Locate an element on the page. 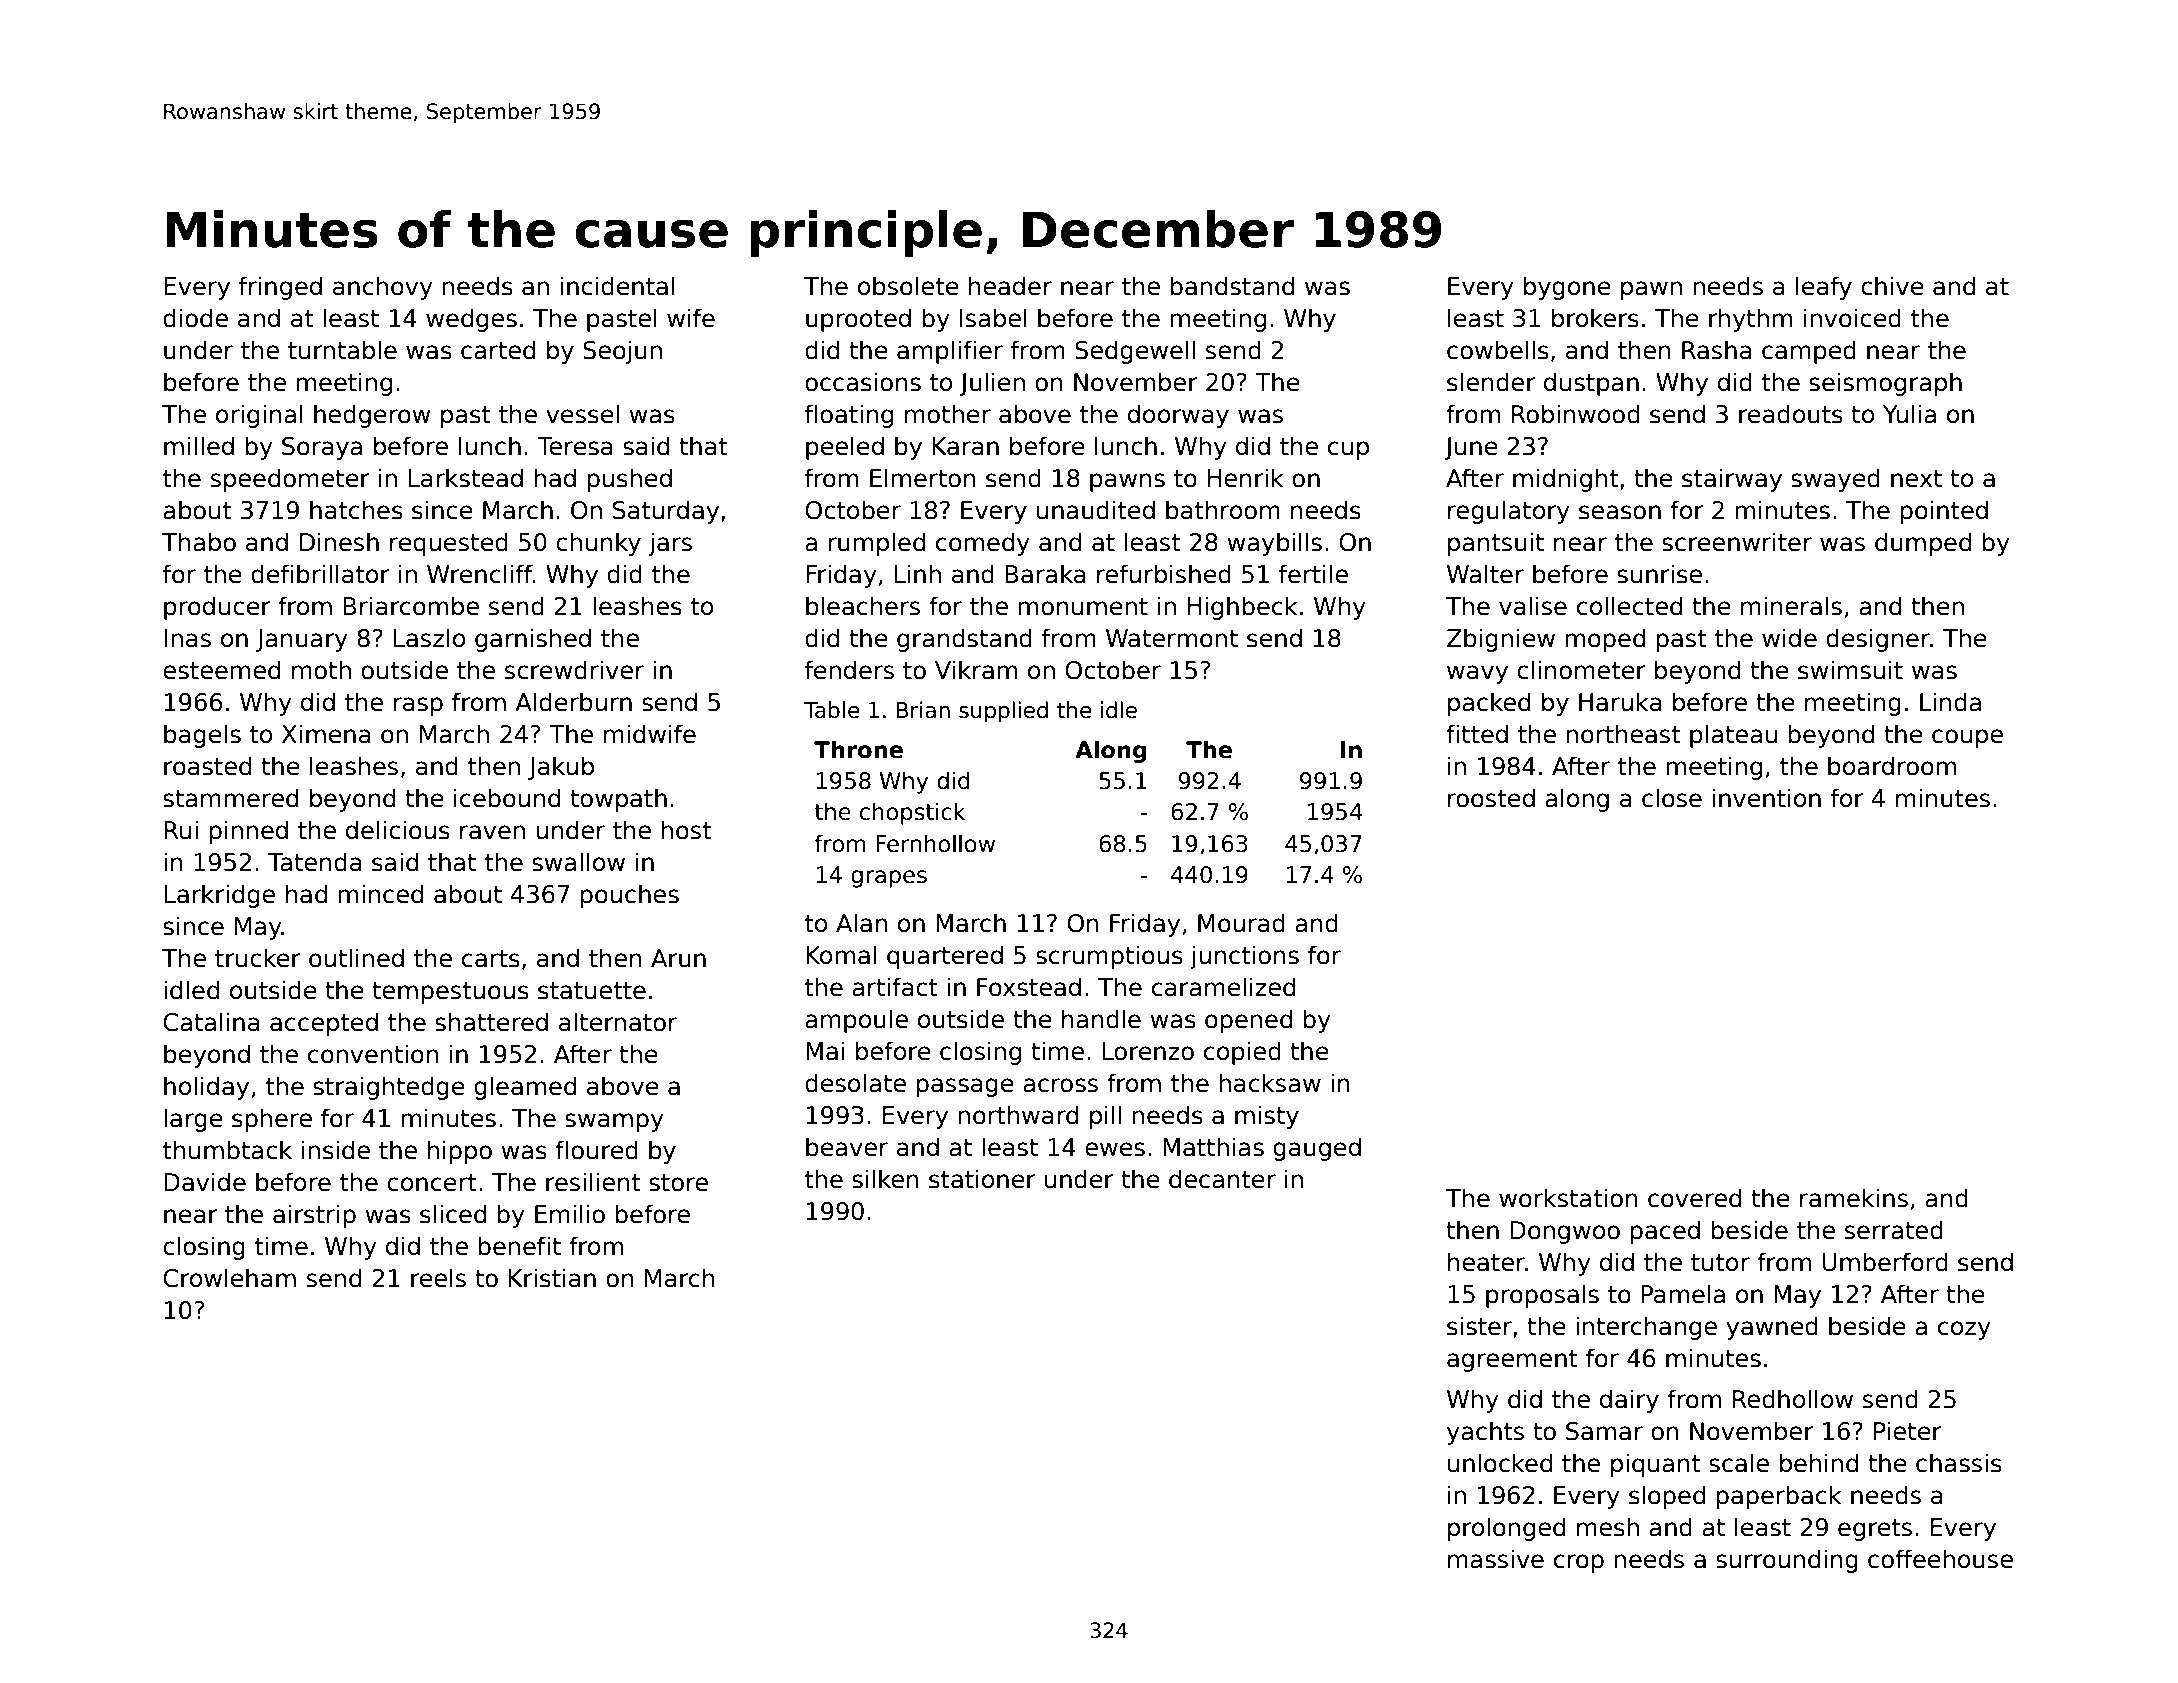 The height and width of the page is (1683, 2178). ramekins is located at coordinates (1854, 1198).
